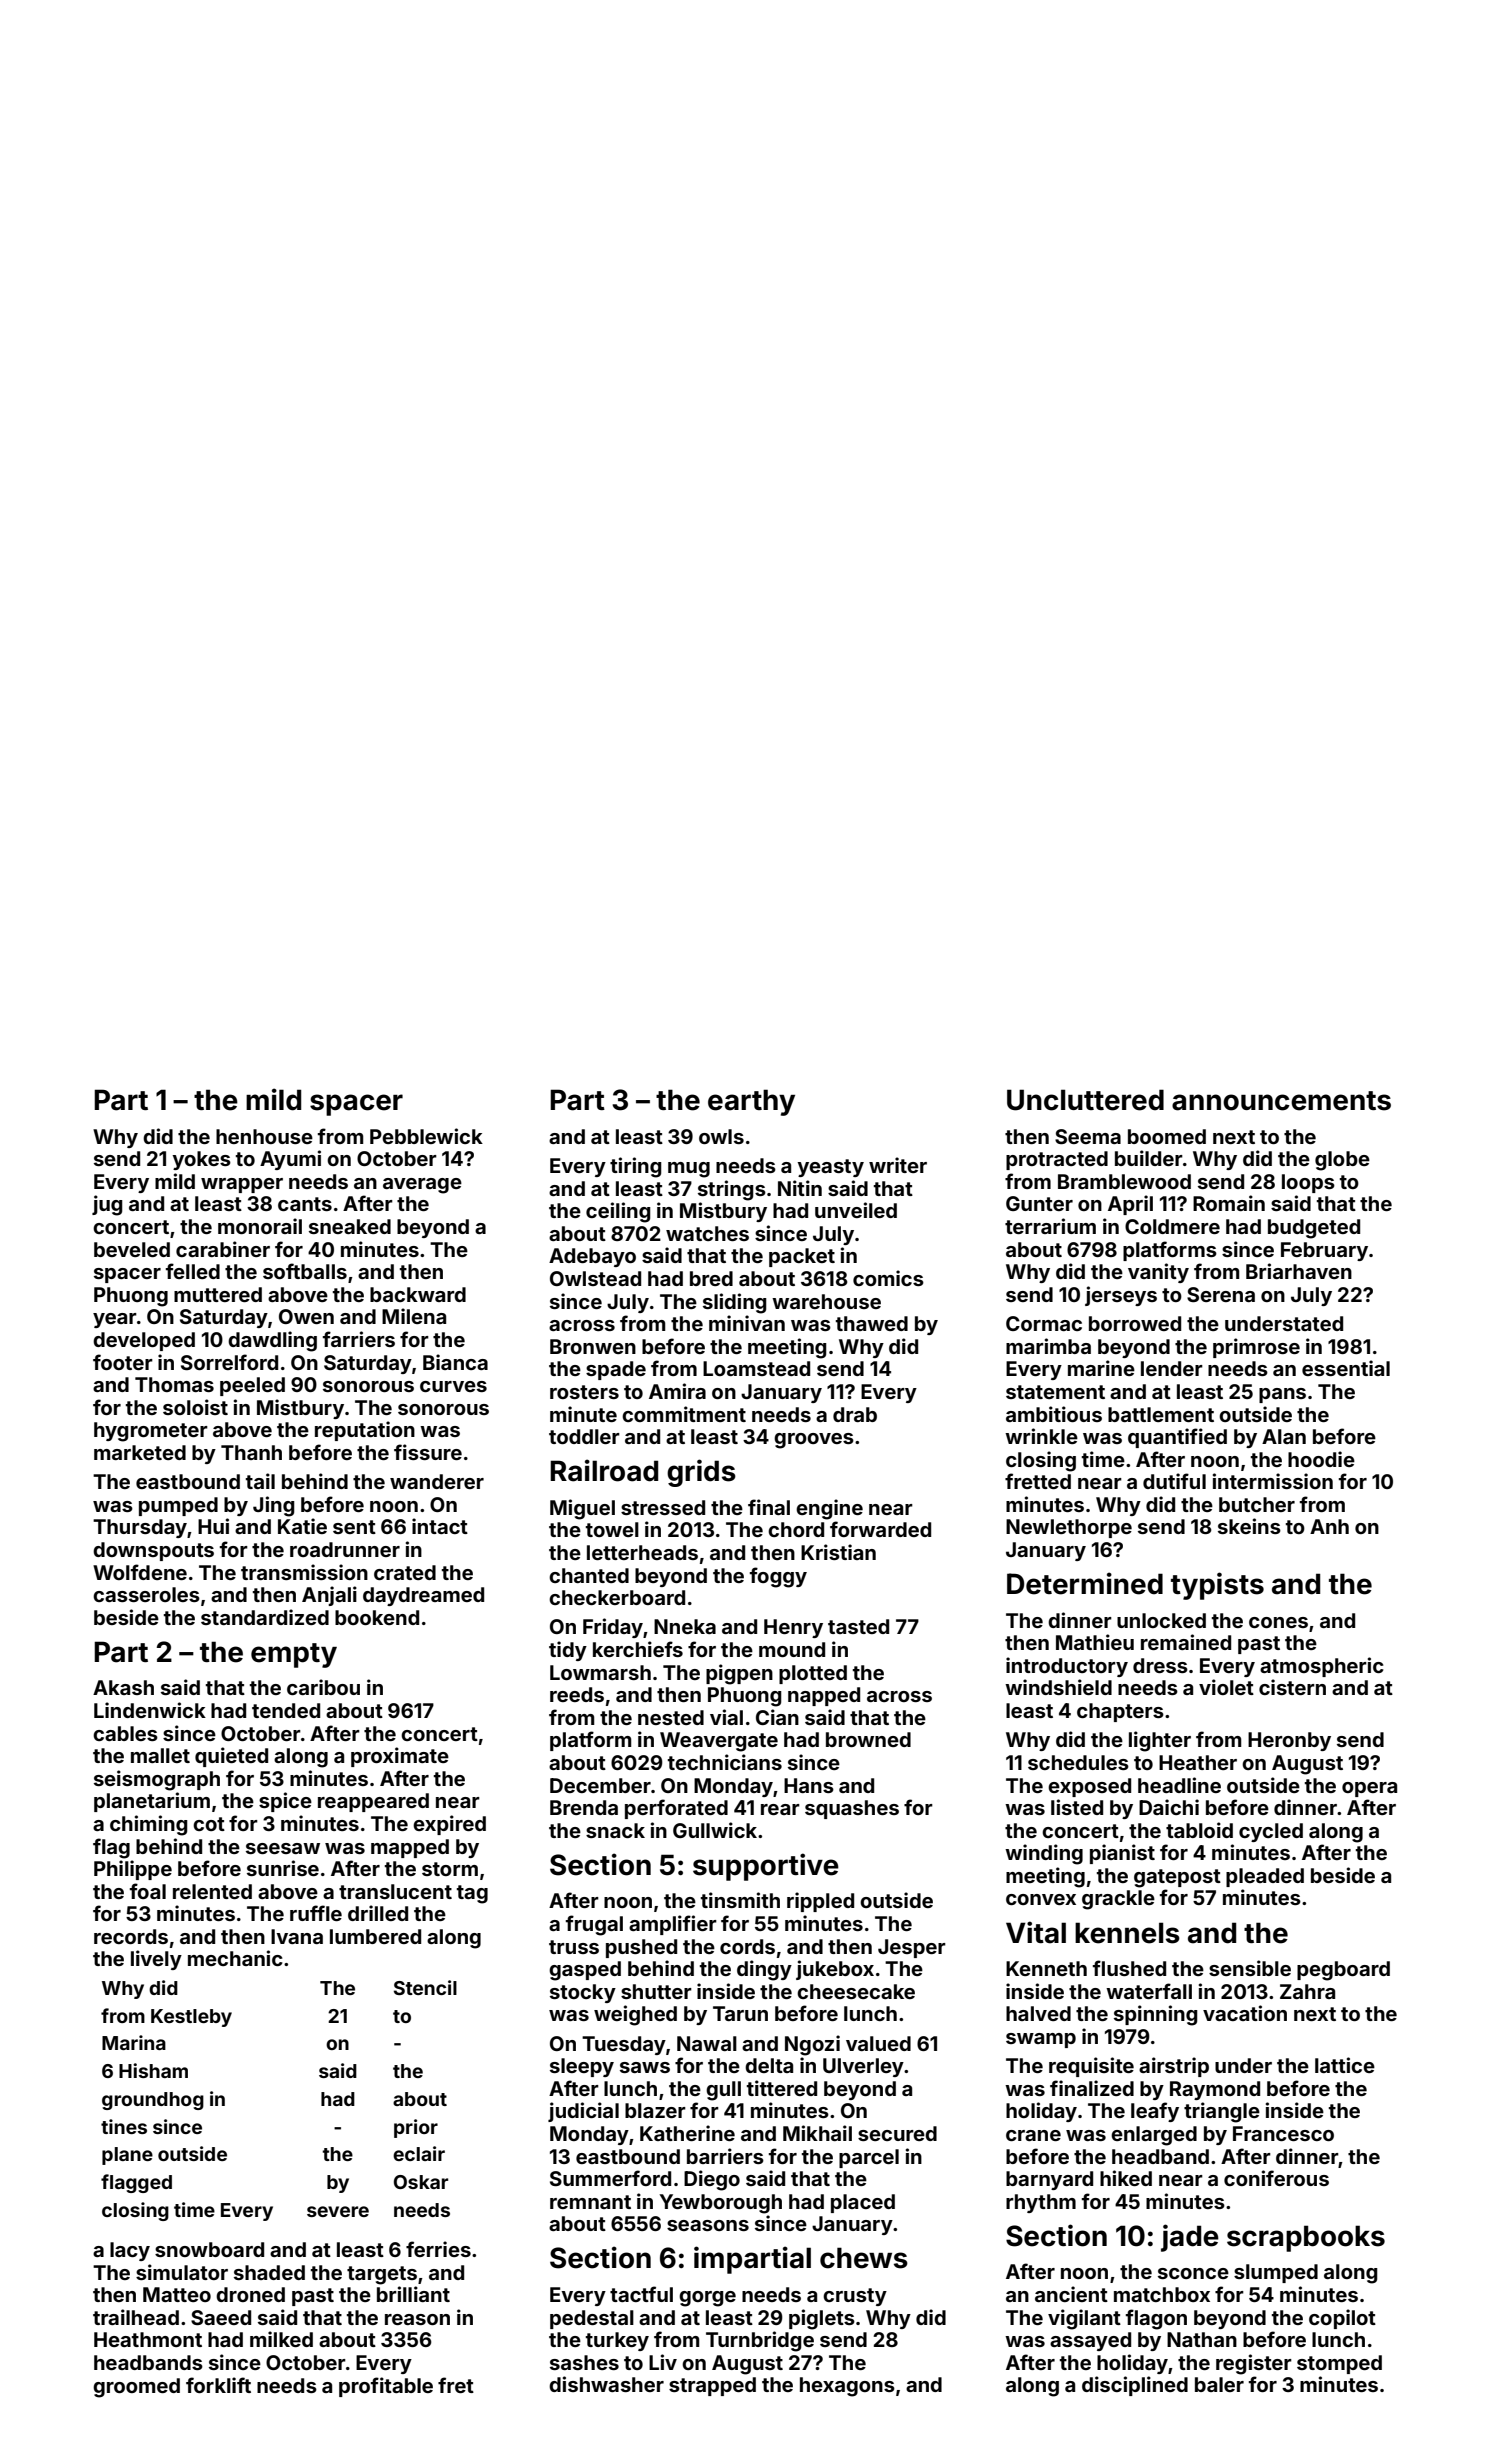  I want to click on perforated, so click(676, 1809).
